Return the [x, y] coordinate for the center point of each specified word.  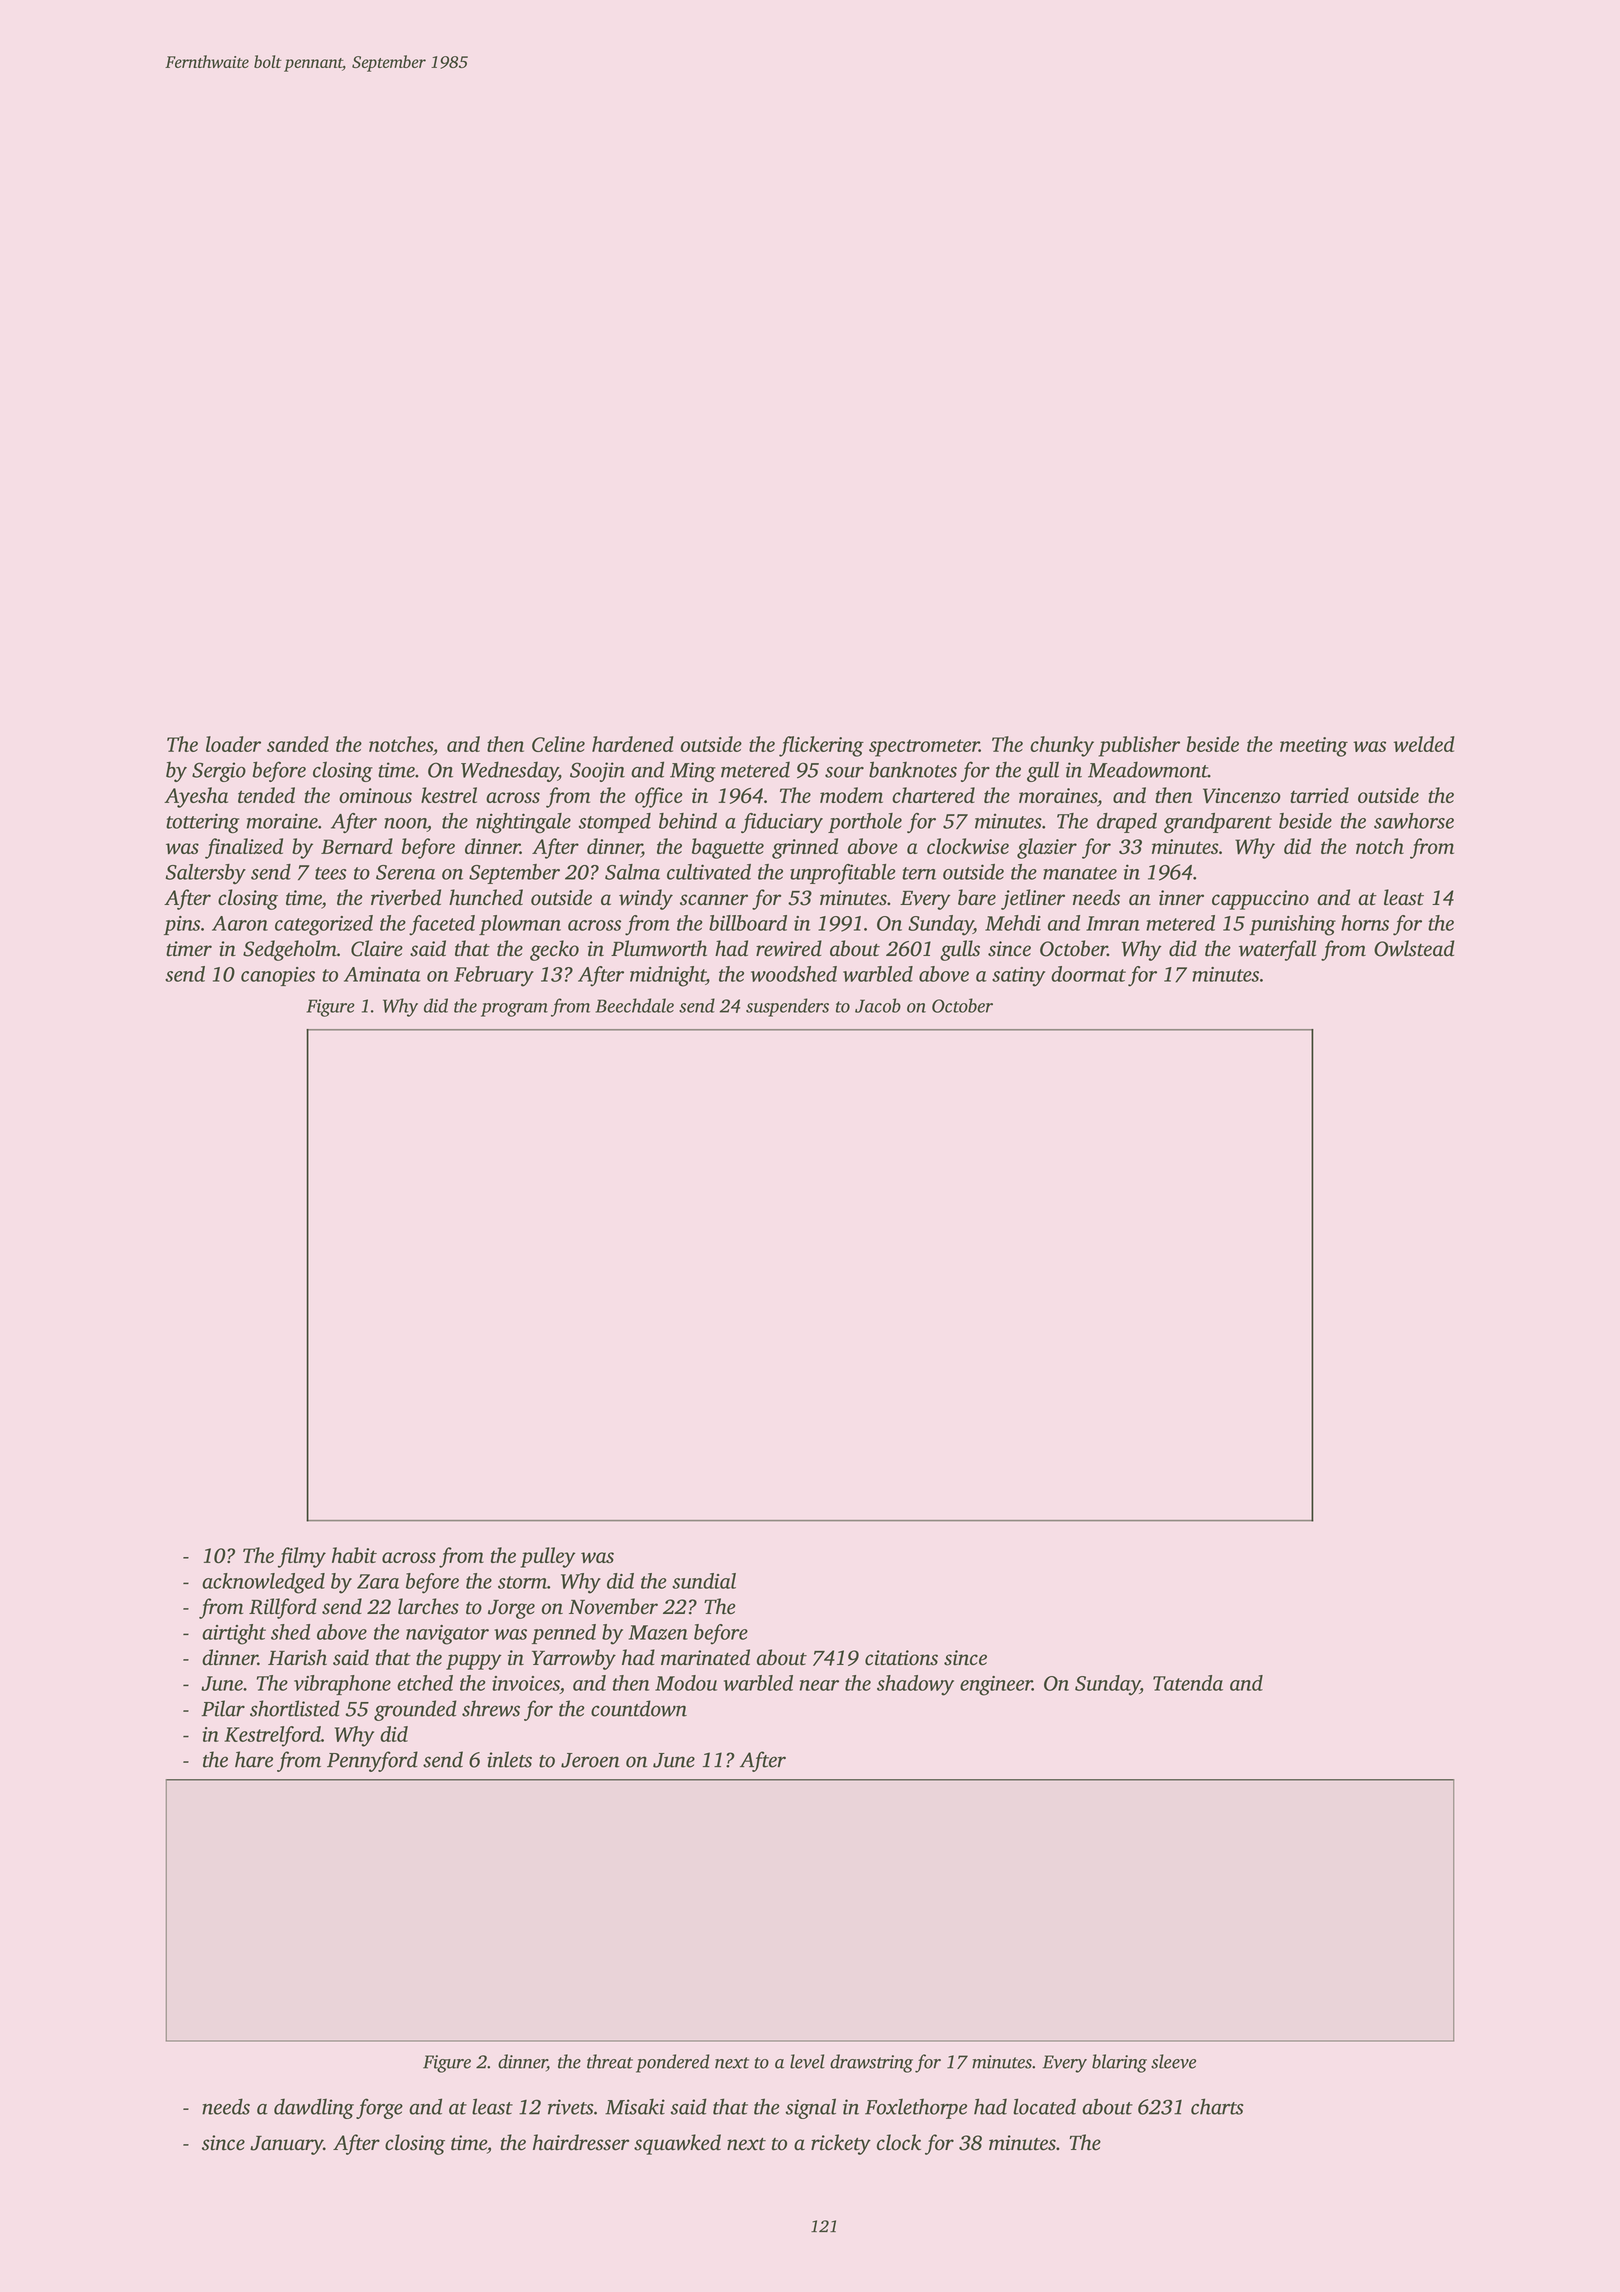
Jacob [878, 1005]
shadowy [915, 1685]
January [286, 2145]
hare [254, 1759]
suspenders [787, 1007]
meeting [1314, 747]
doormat [1088, 974]
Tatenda [1188, 1683]
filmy [302, 1557]
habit [354, 1555]
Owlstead [1414, 948]
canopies [278, 976]
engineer [996, 1686]
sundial [704, 1581]
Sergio [219, 772]
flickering [821, 746]
